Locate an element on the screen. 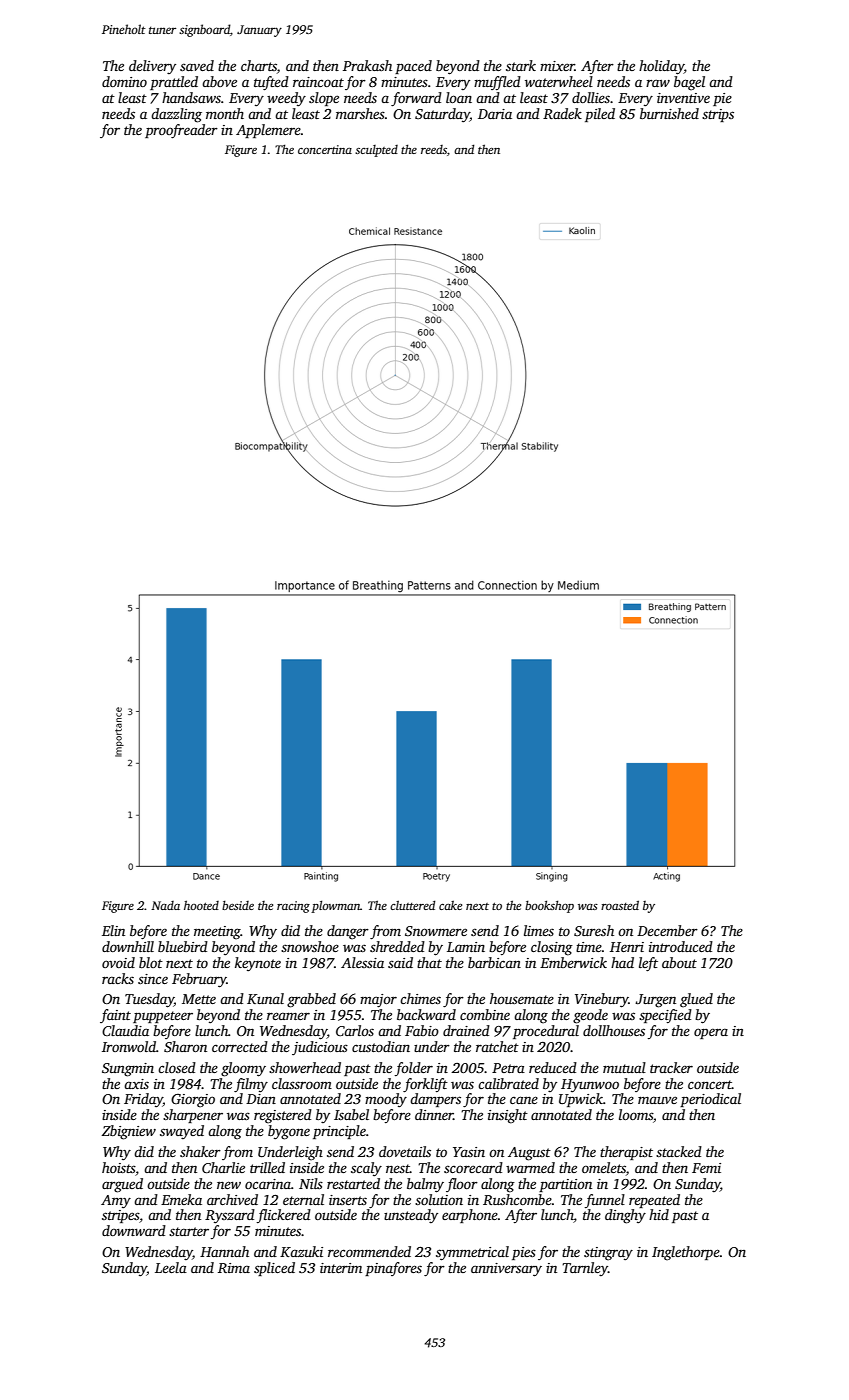  proofreader is located at coordinates (181, 131).
